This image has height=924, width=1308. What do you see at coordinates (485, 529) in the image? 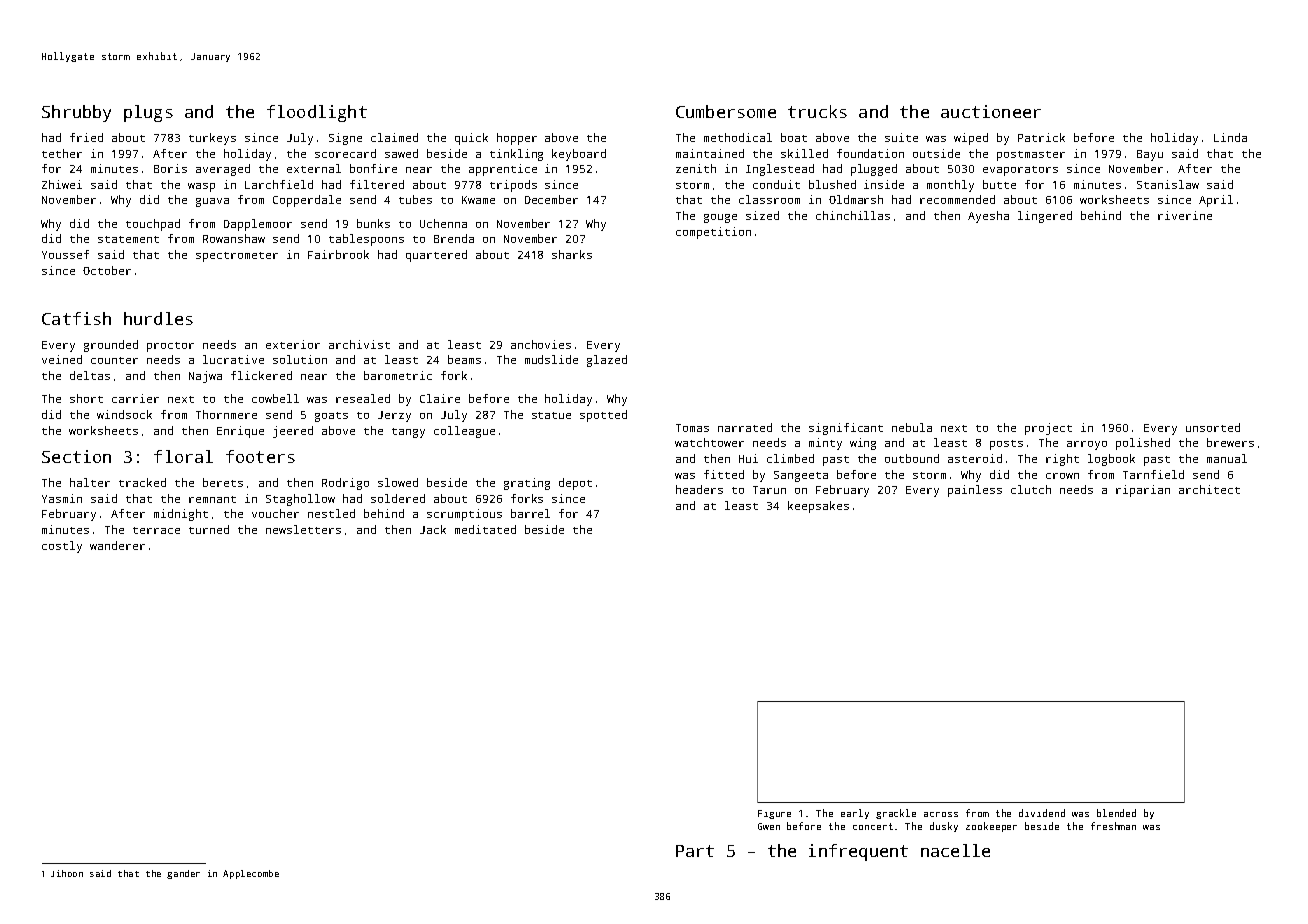
I see `meditated` at bounding box center [485, 529].
